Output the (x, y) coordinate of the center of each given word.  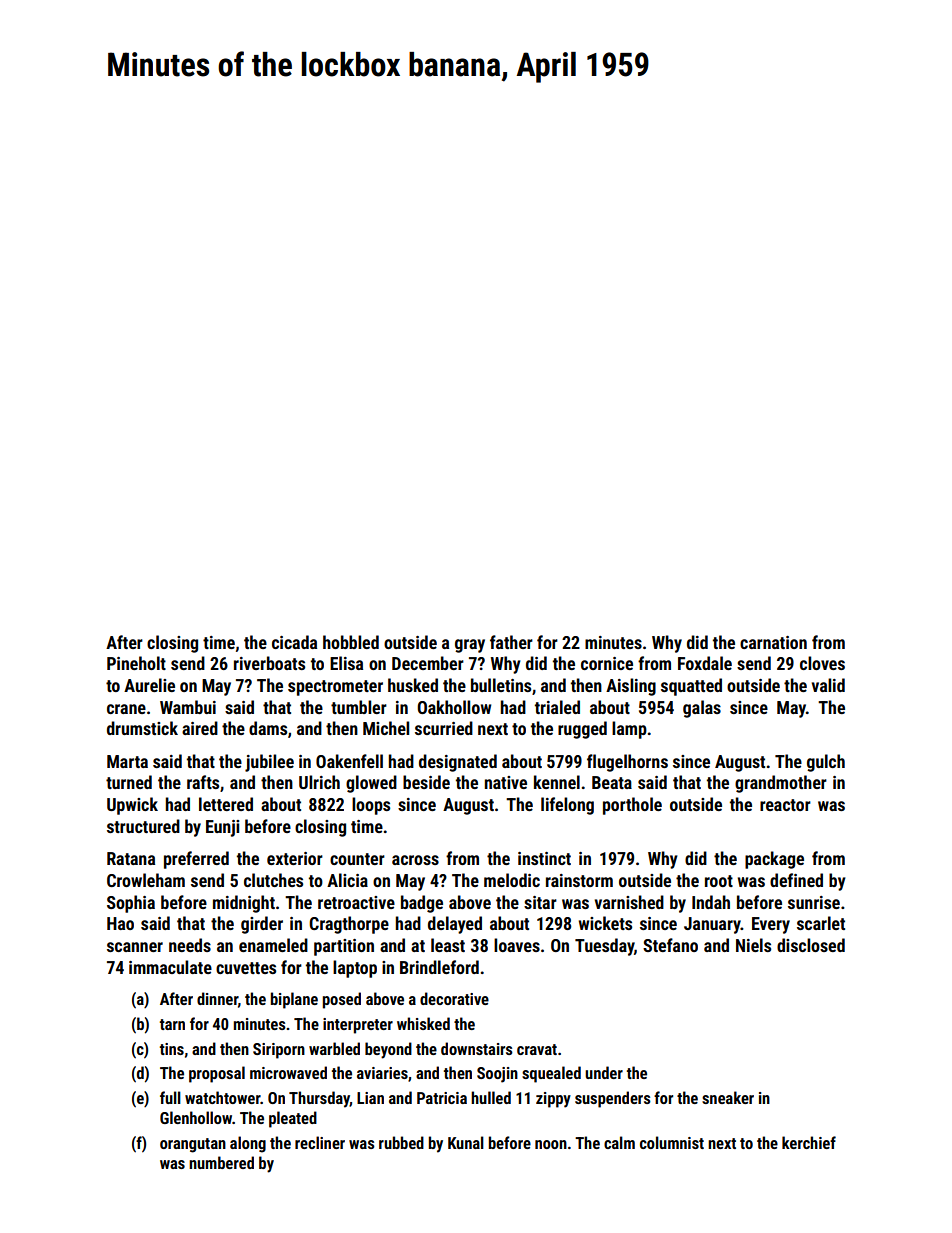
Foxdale (705, 663)
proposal (217, 1074)
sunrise (814, 902)
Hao (120, 923)
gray (470, 646)
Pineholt (136, 663)
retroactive (356, 902)
